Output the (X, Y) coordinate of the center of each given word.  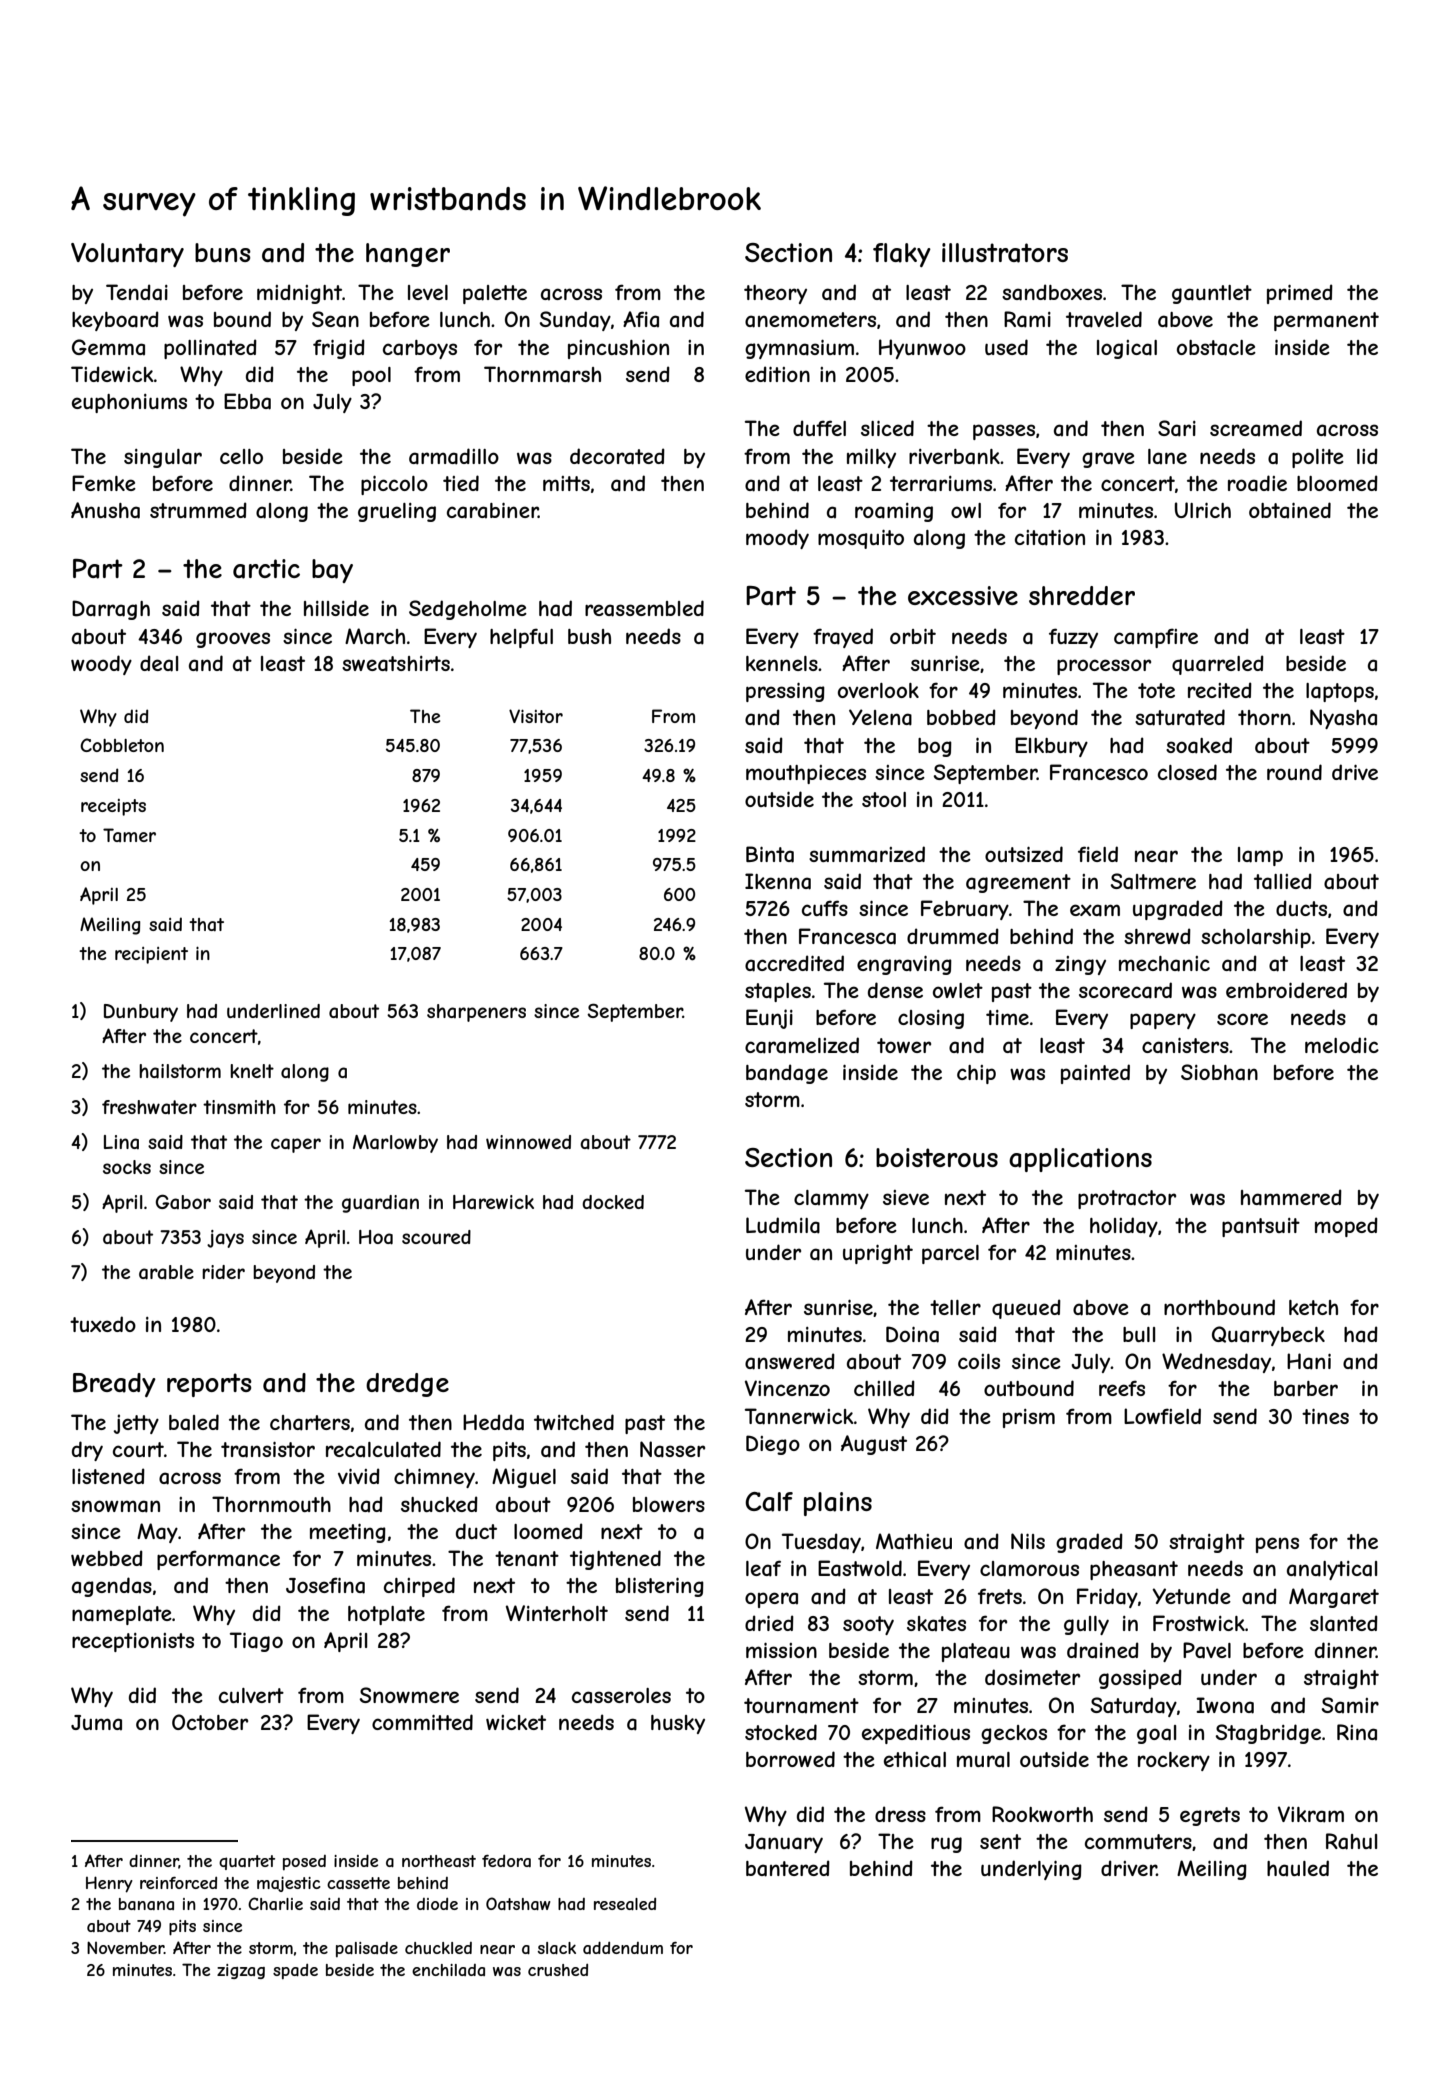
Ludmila (783, 1225)
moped (1346, 1227)
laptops (1340, 692)
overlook (878, 690)
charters (310, 1423)
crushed (558, 1970)
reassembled (644, 608)
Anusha (105, 510)
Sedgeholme (468, 610)
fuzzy (1073, 638)
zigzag (241, 1971)
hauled (1298, 1868)
